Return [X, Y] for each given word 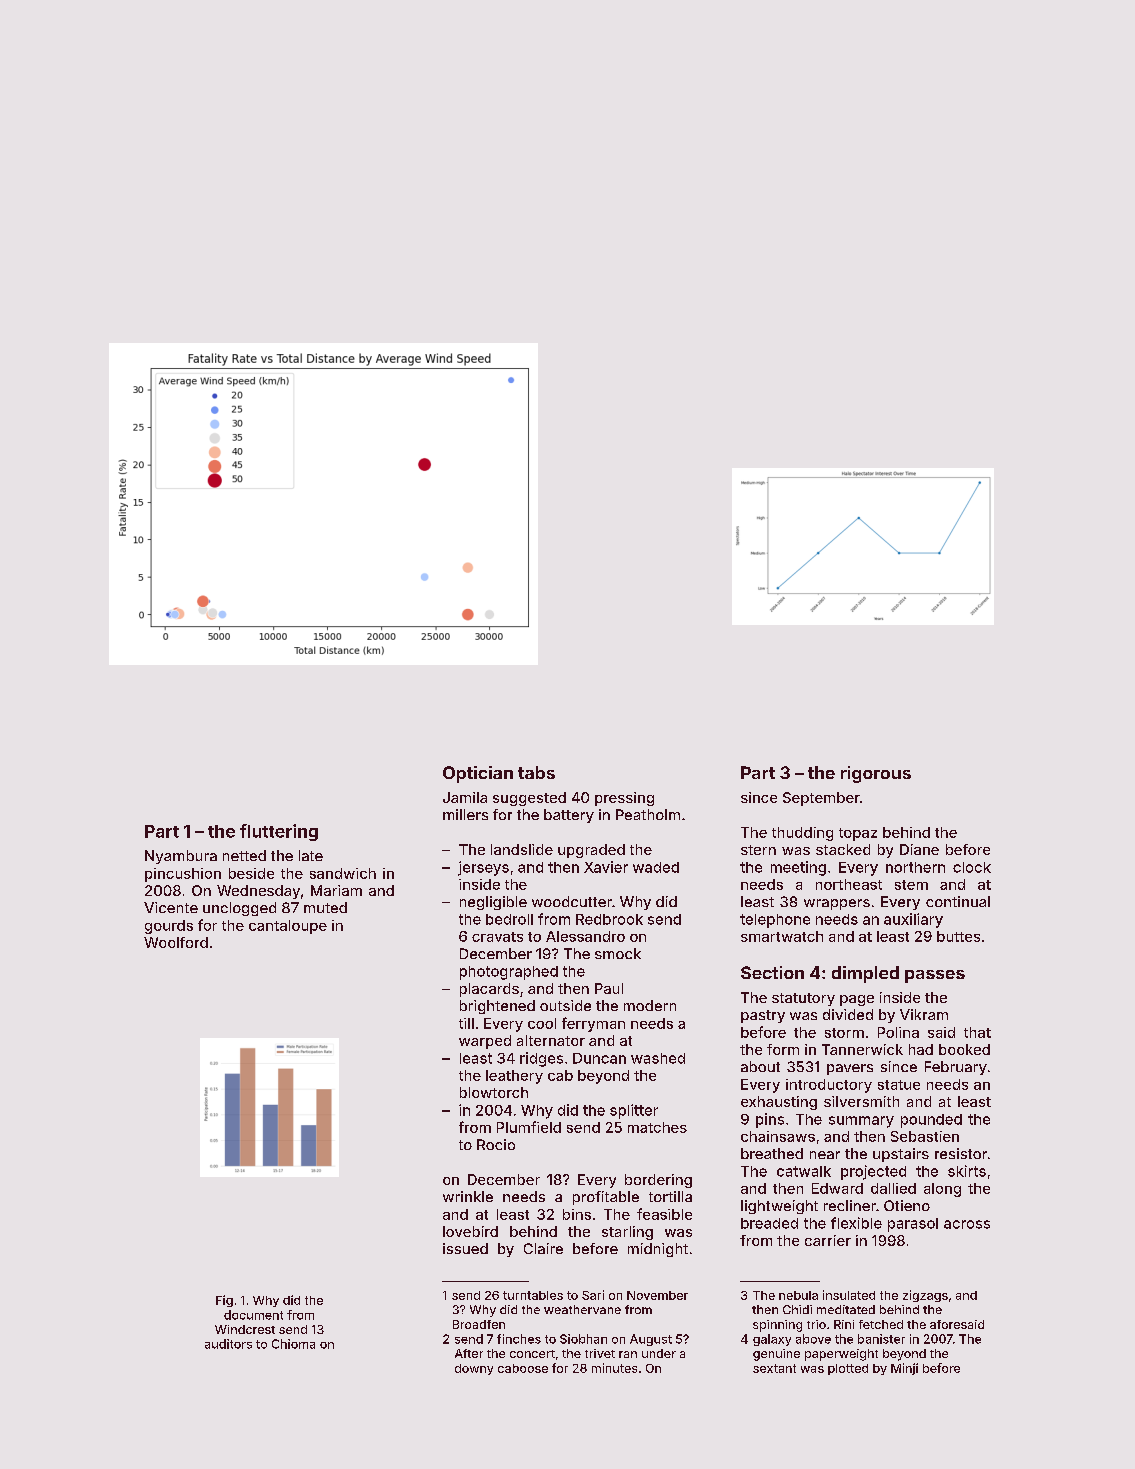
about [760, 1066]
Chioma [293, 1344]
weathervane [582, 1309]
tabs [536, 772]
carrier [828, 1240]
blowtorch [494, 1092]
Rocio [496, 1144]
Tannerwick [862, 1049]
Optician [478, 774]
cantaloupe [288, 927]
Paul [609, 988]
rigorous [876, 774]
